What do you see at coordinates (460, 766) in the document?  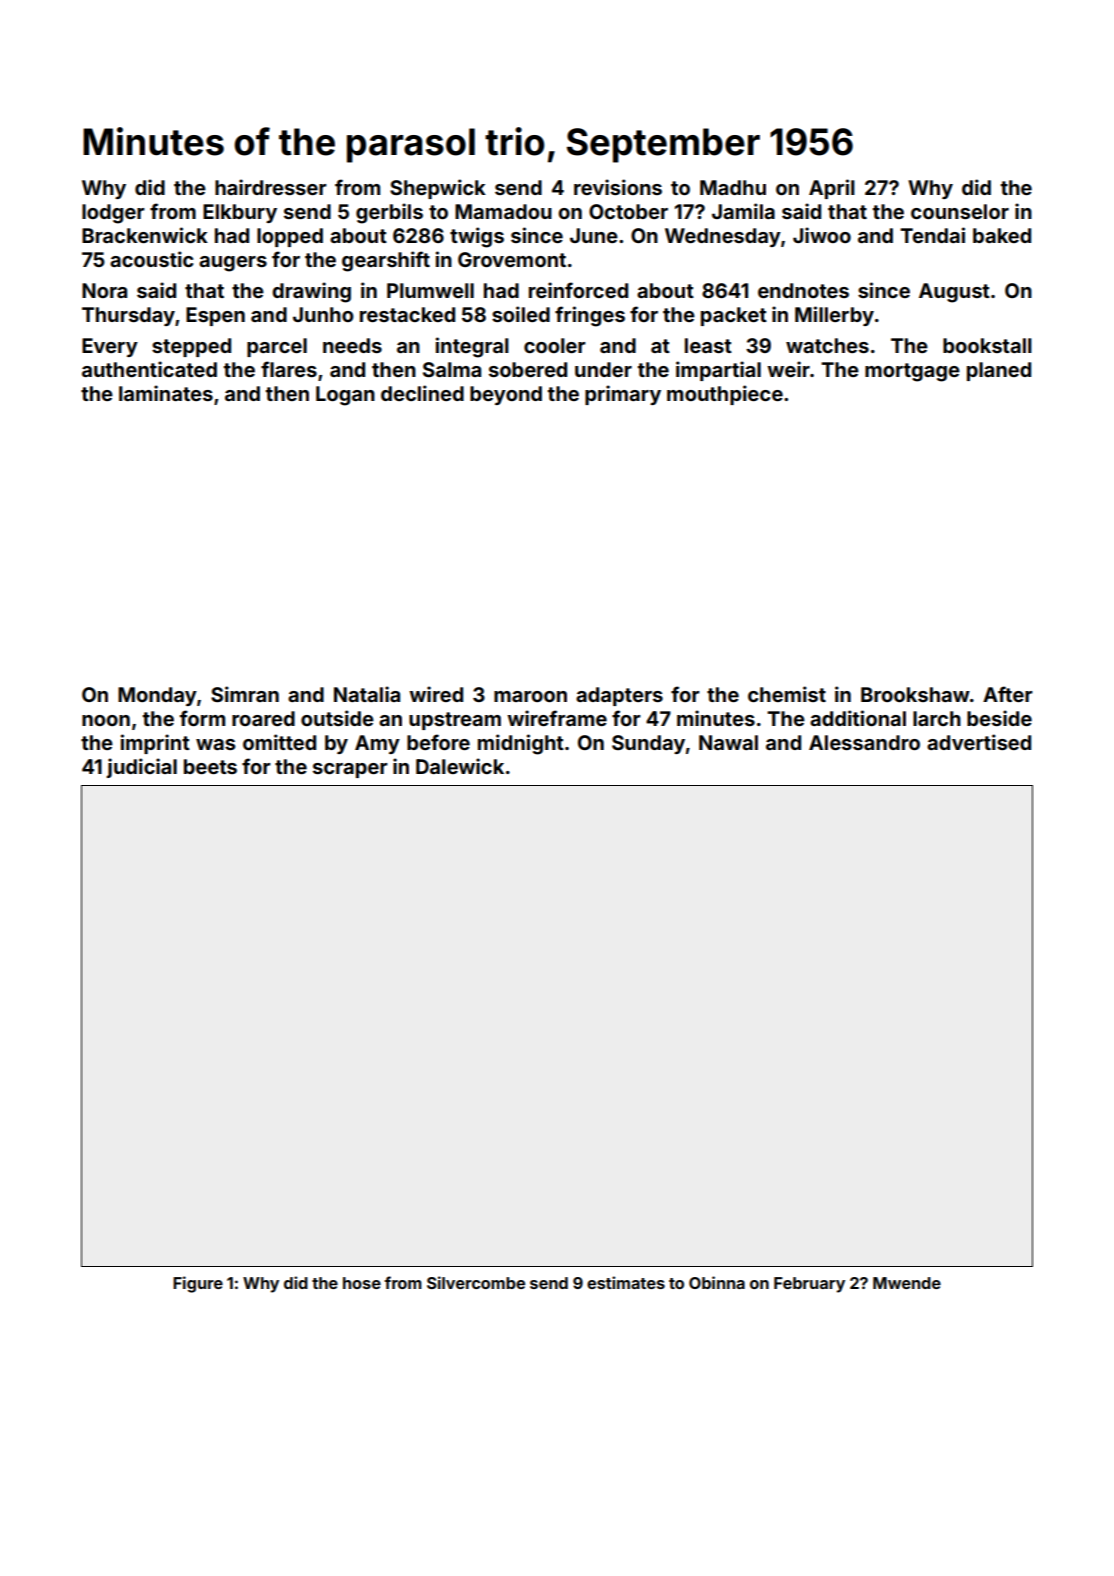 I see `Dalewick` at bounding box center [460, 766].
